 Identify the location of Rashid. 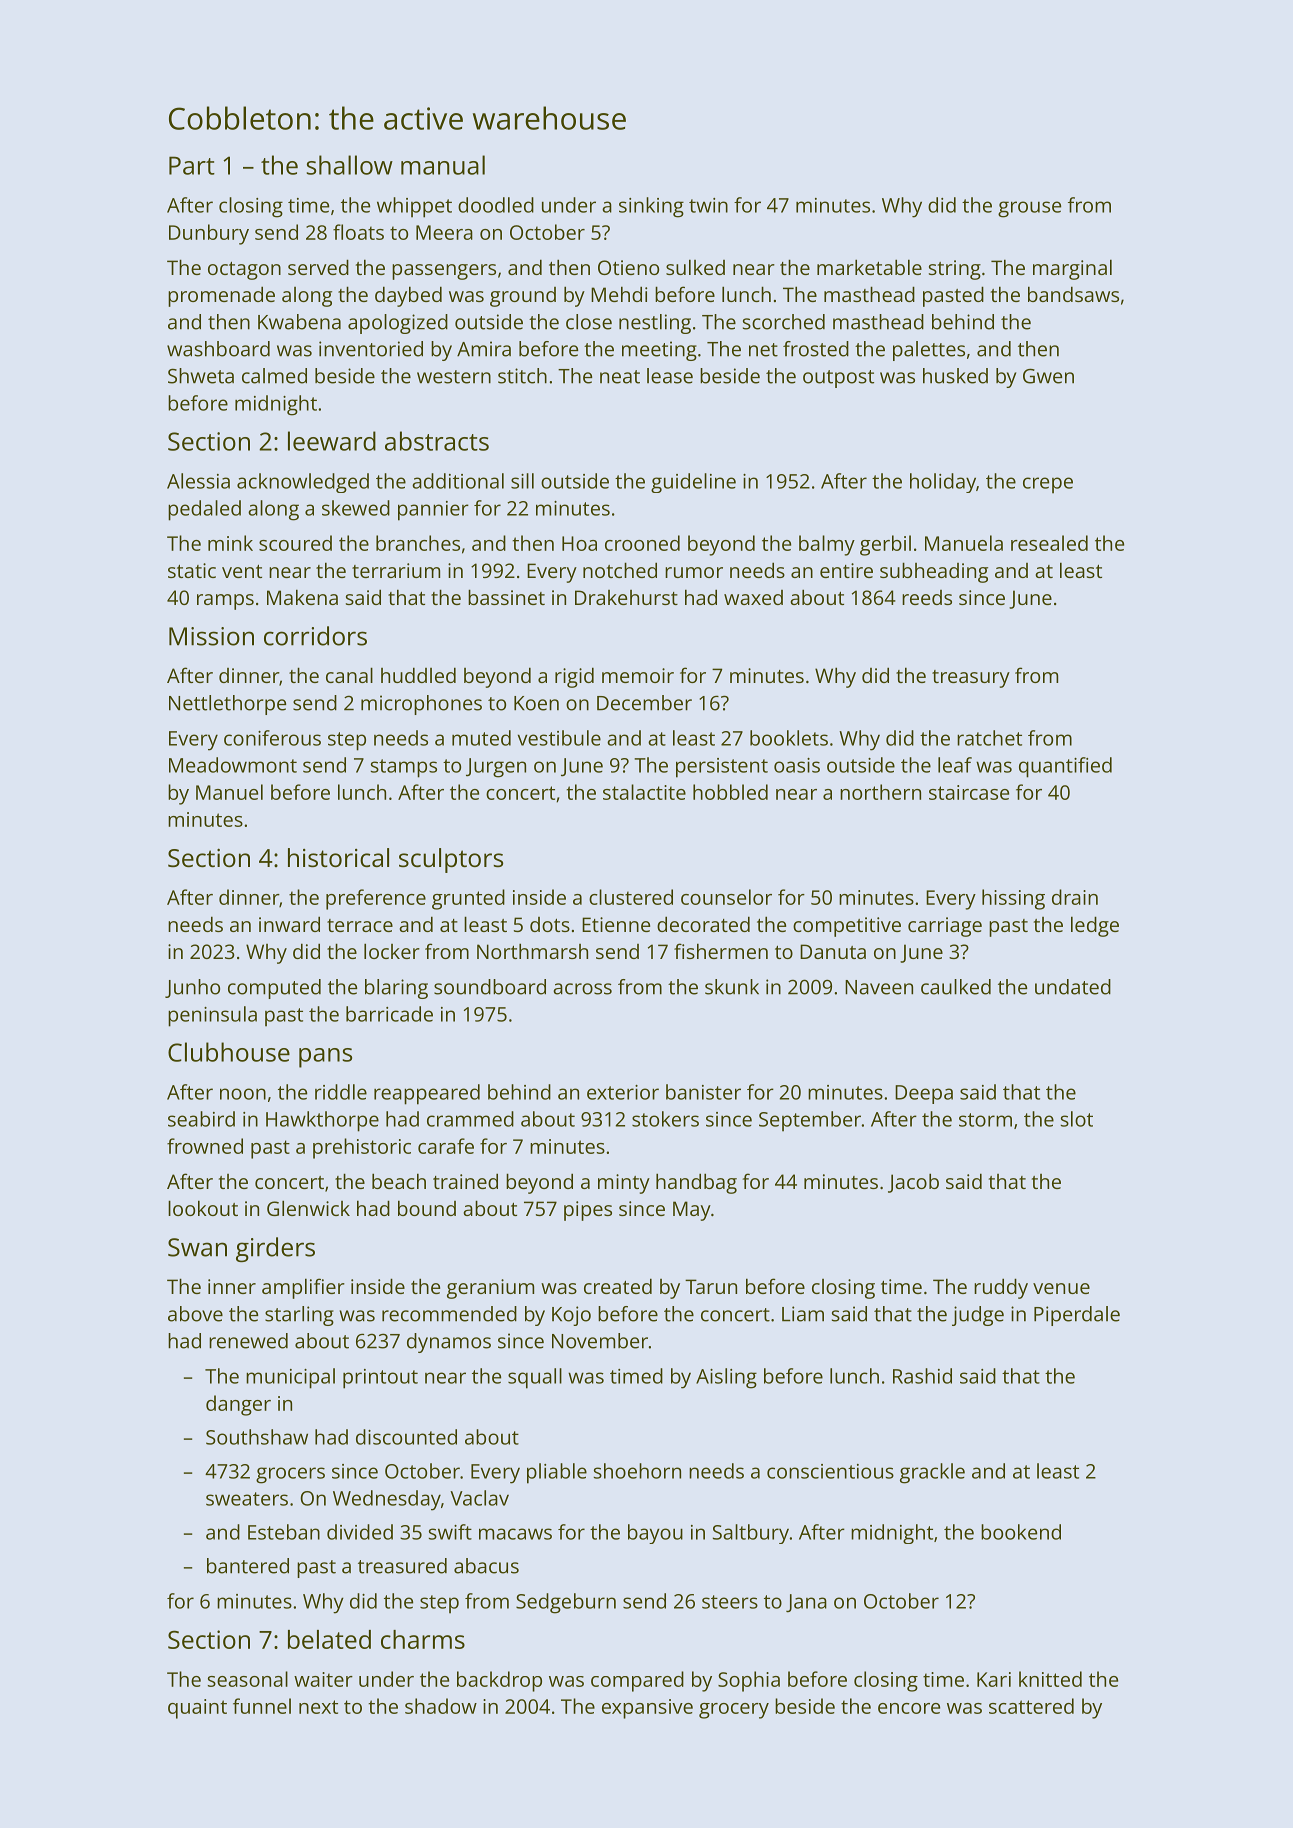
(922, 1376).
